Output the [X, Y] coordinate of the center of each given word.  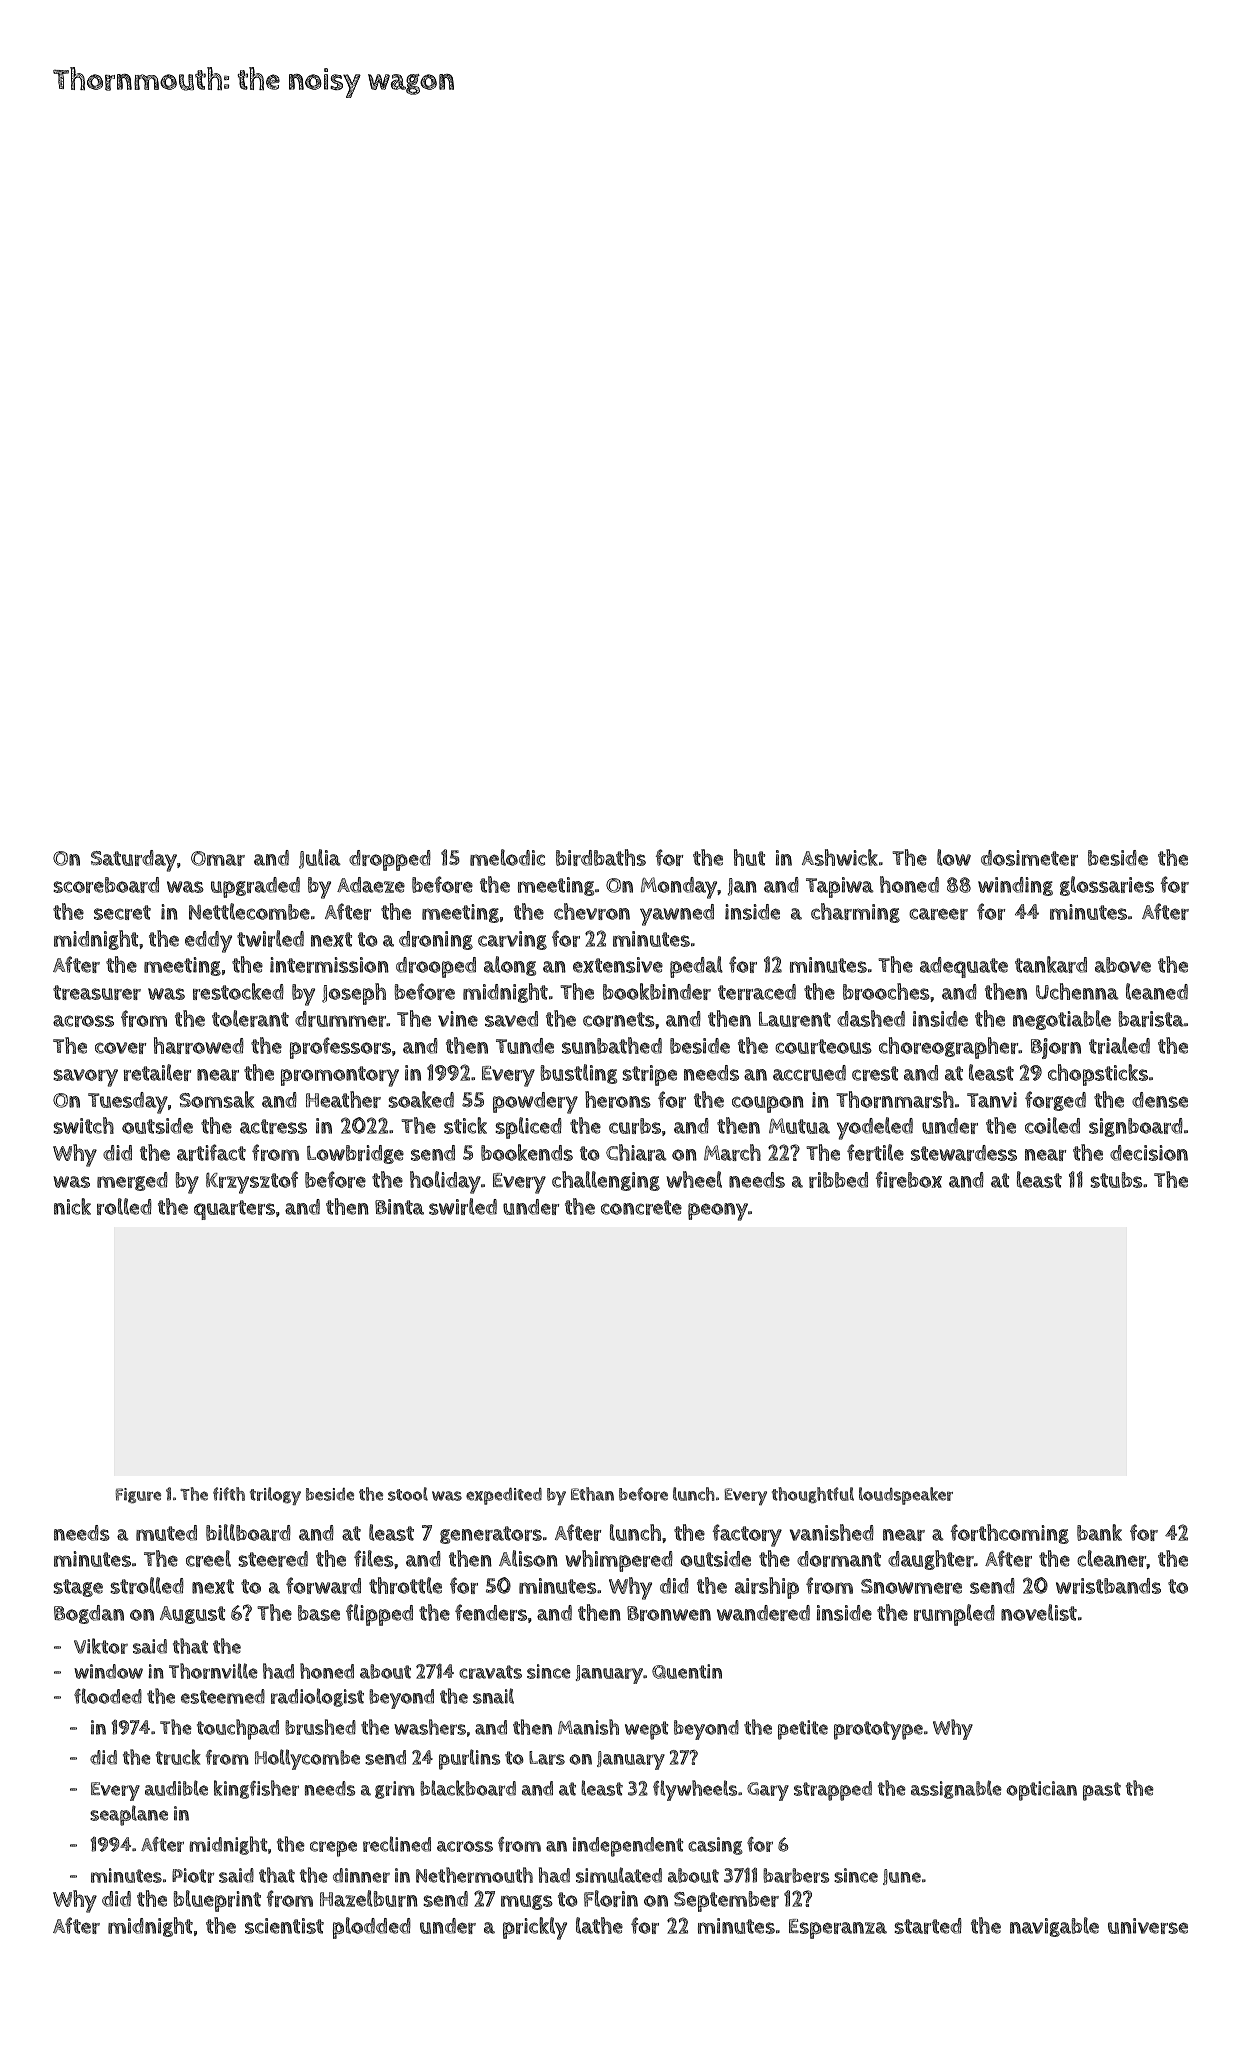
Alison [528, 1558]
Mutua [799, 1126]
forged [1055, 1101]
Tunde [525, 1046]
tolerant [250, 1018]
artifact [211, 1152]
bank [1099, 1532]
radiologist [317, 1697]
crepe [333, 1849]
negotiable [1062, 1020]
